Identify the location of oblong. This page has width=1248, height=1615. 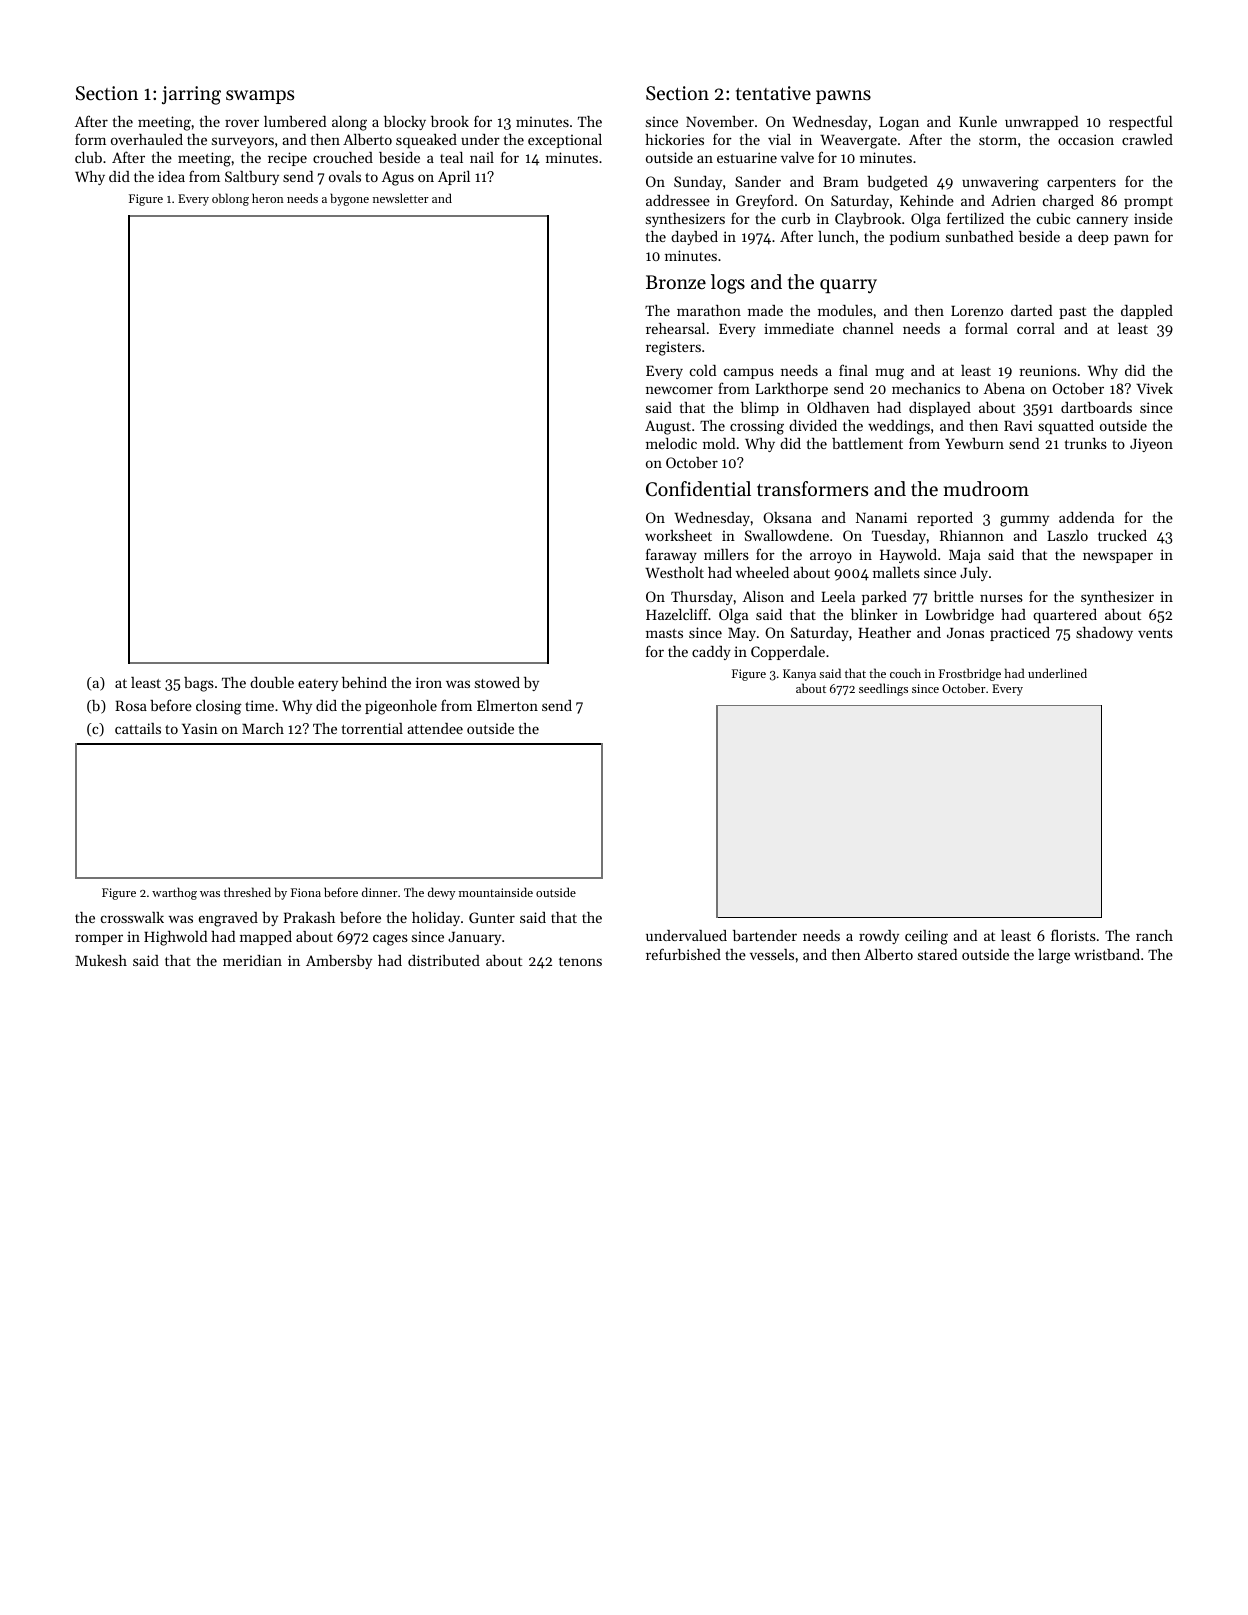
(230, 199).
